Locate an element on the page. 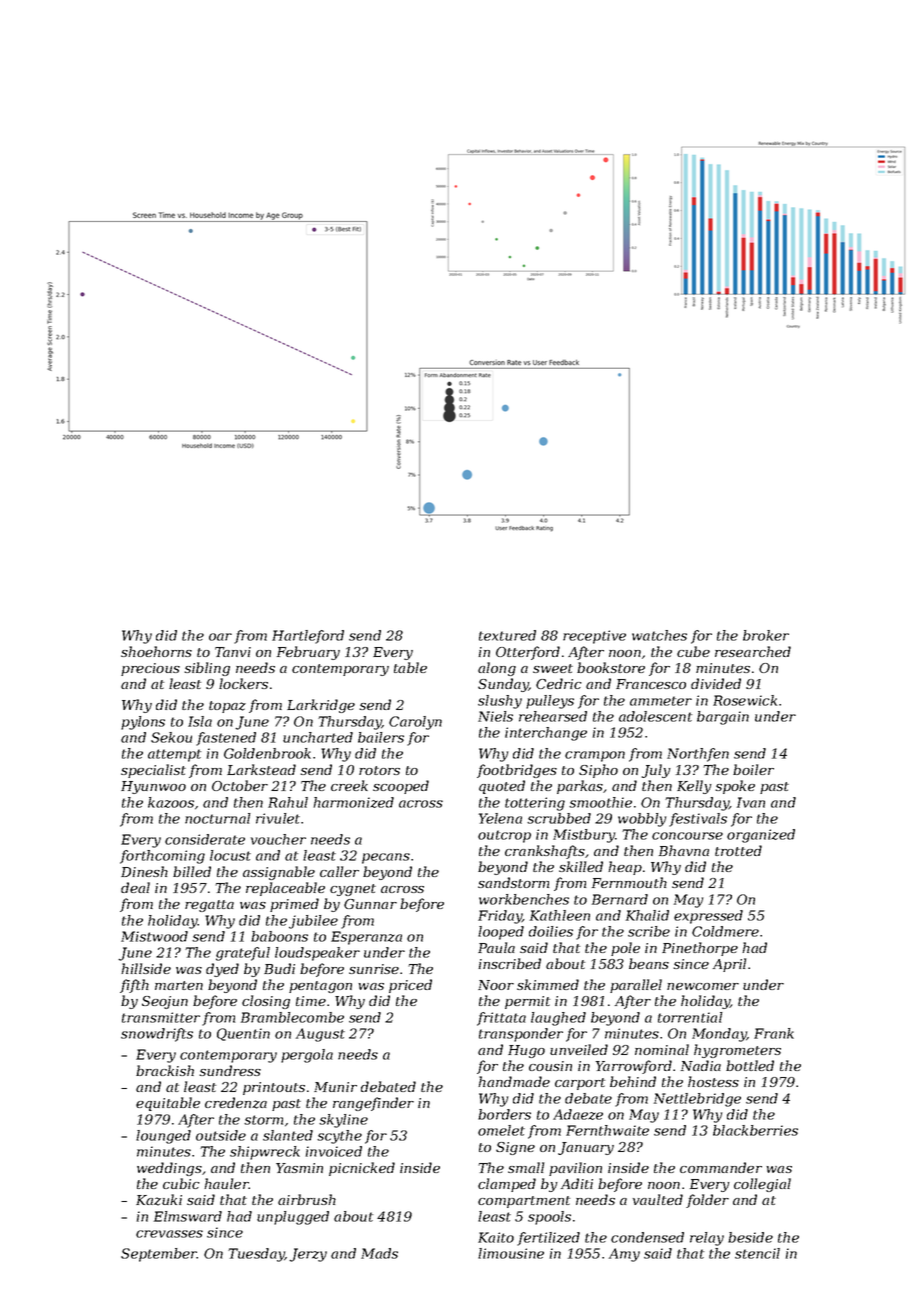 This document has width=924, height=1308. Hartleford is located at coordinates (308, 637).
